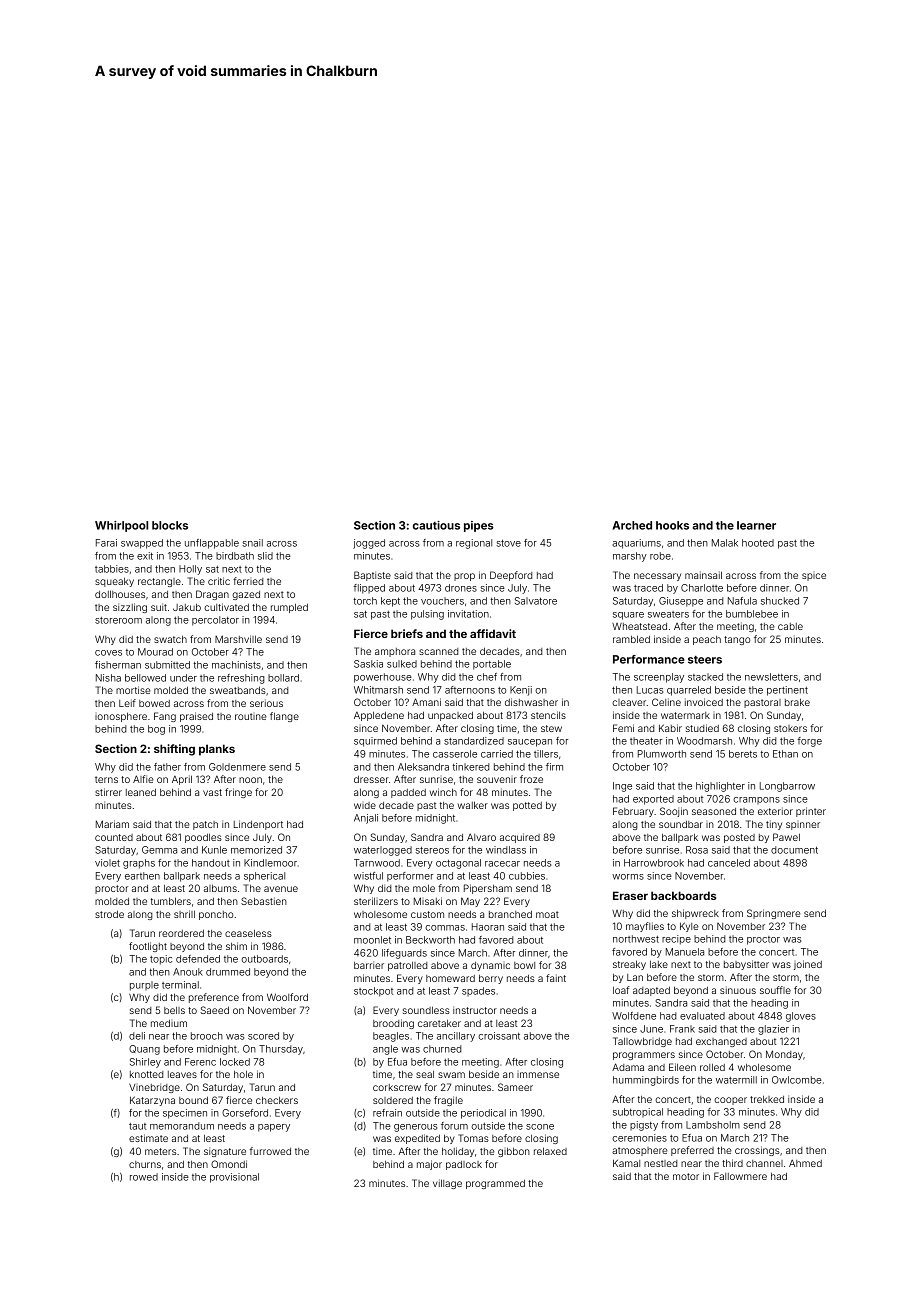 The height and width of the page is (1308, 924). Describe the element at coordinates (756, 525) in the page. I see `learner` at that location.
